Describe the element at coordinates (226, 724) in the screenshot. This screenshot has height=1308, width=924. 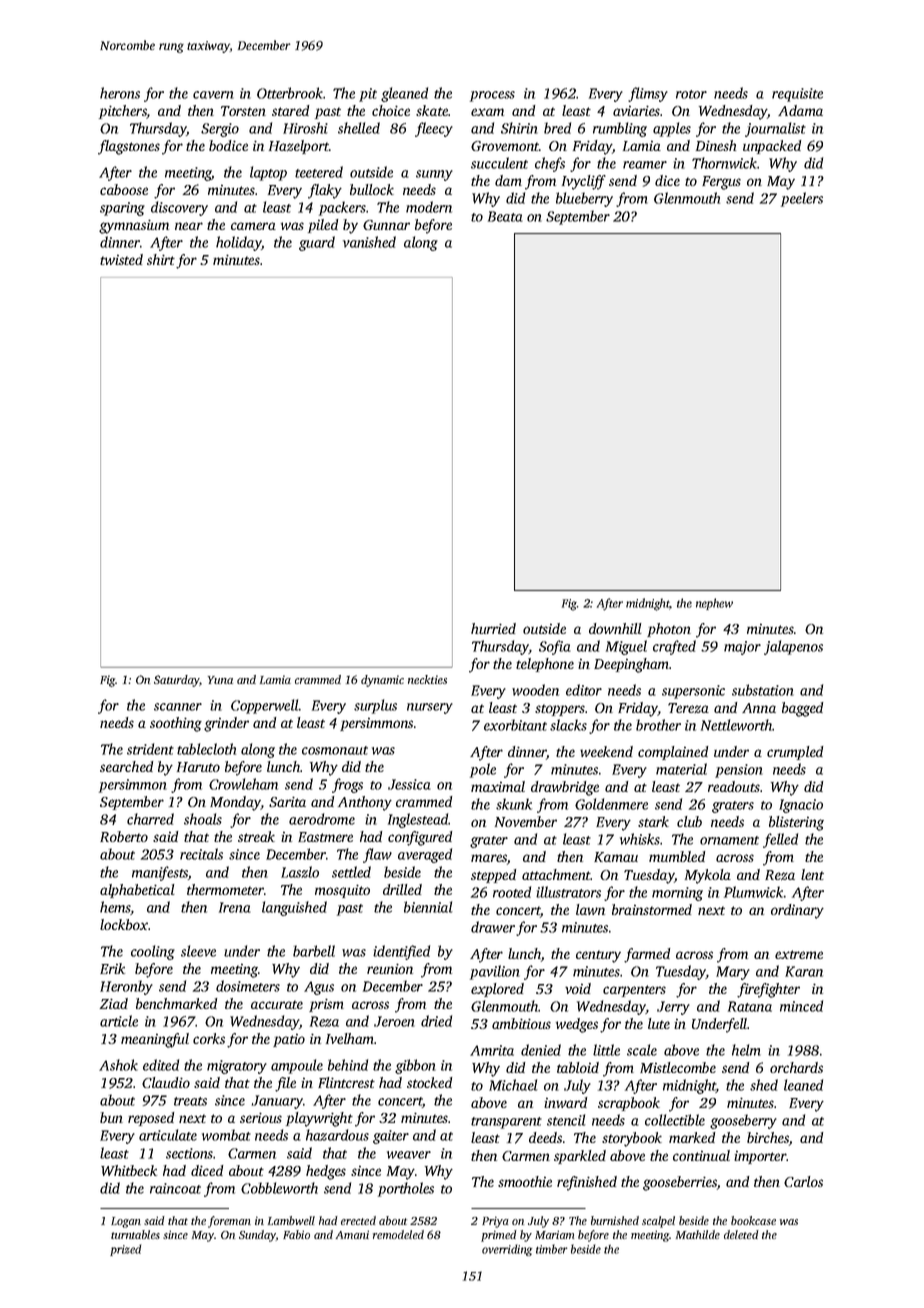
I see `grinder` at that location.
